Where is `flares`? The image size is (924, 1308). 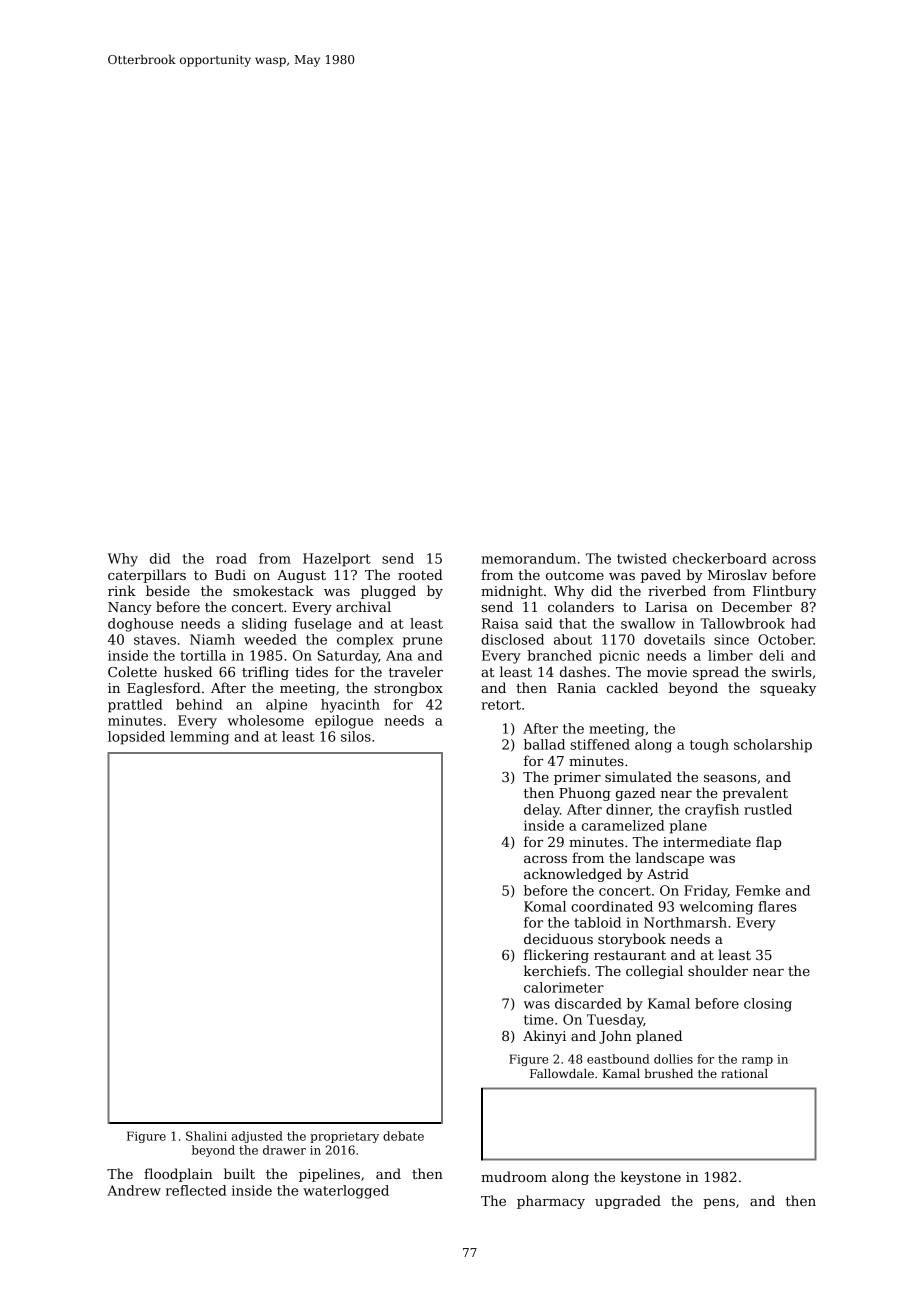 flares is located at coordinates (777, 906).
